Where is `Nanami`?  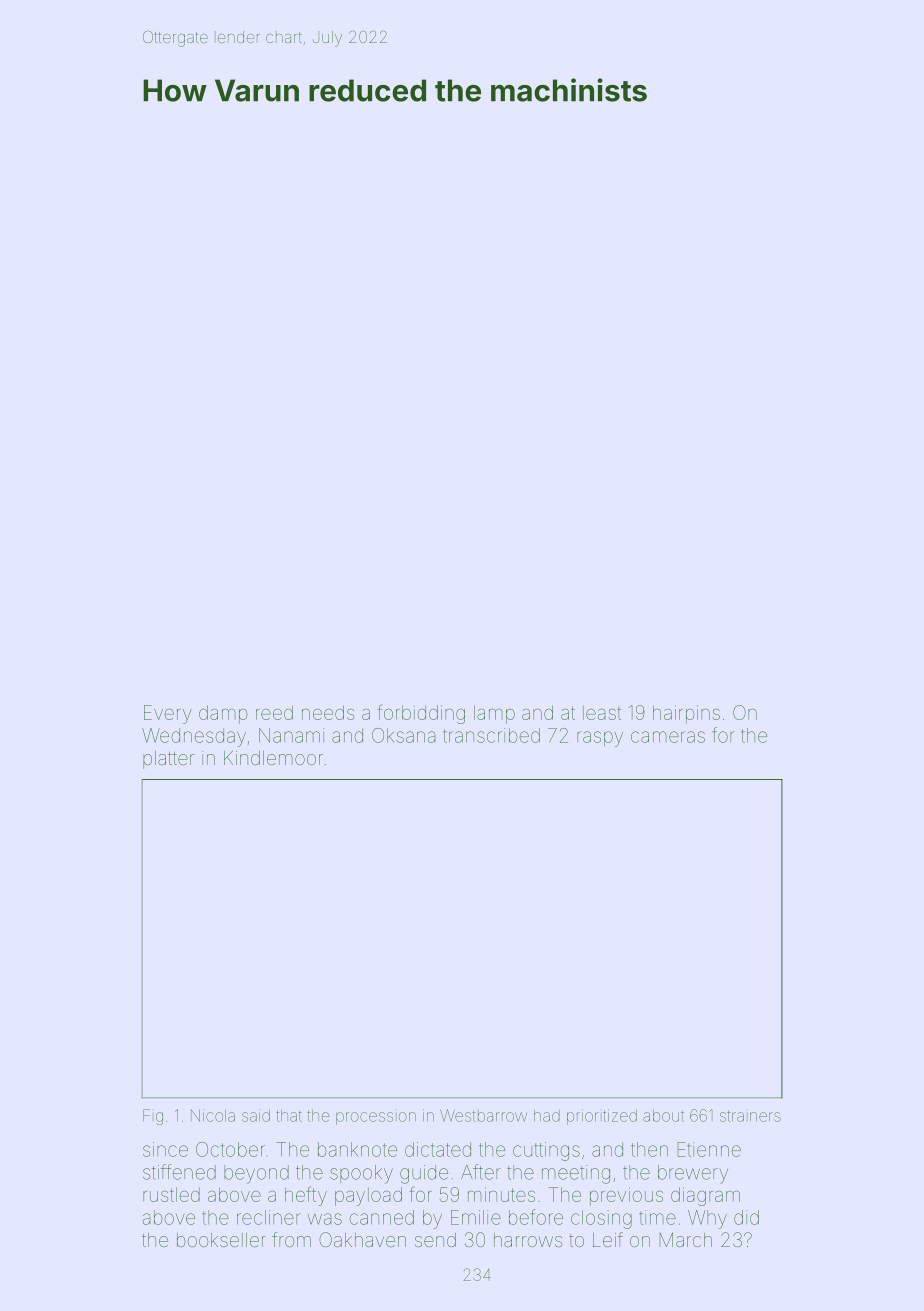
Nanami is located at coordinates (291, 735).
